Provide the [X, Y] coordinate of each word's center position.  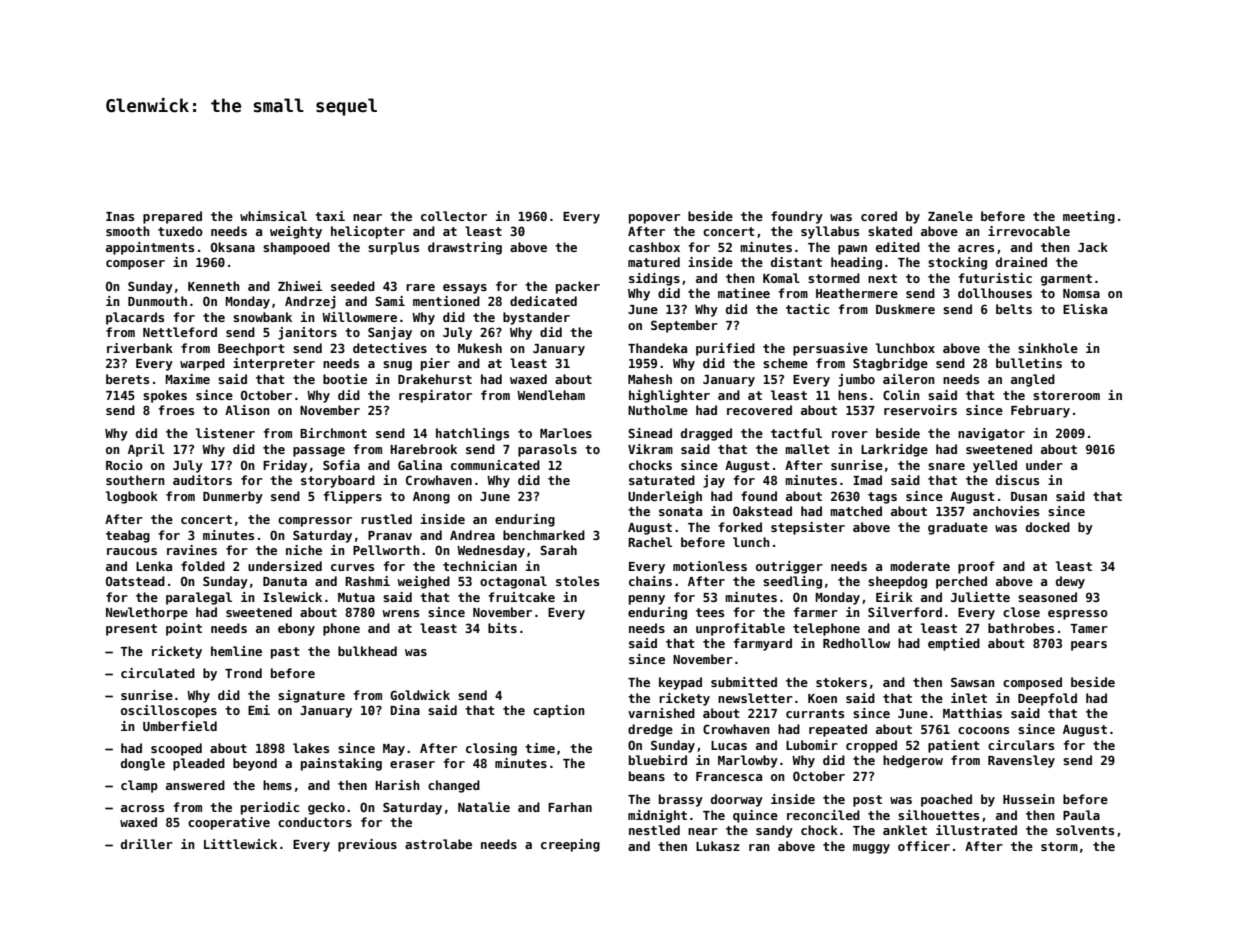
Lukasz [718, 846]
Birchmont [333, 433]
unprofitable [740, 629]
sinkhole [1048, 348]
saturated [662, 480]
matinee [744, 293]
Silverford [905, 612]
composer [135, 265]
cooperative [229, 823]
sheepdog [897, 582]
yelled [995, 466]
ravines [192, 550]
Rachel [650, 542]
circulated [158, 673]
